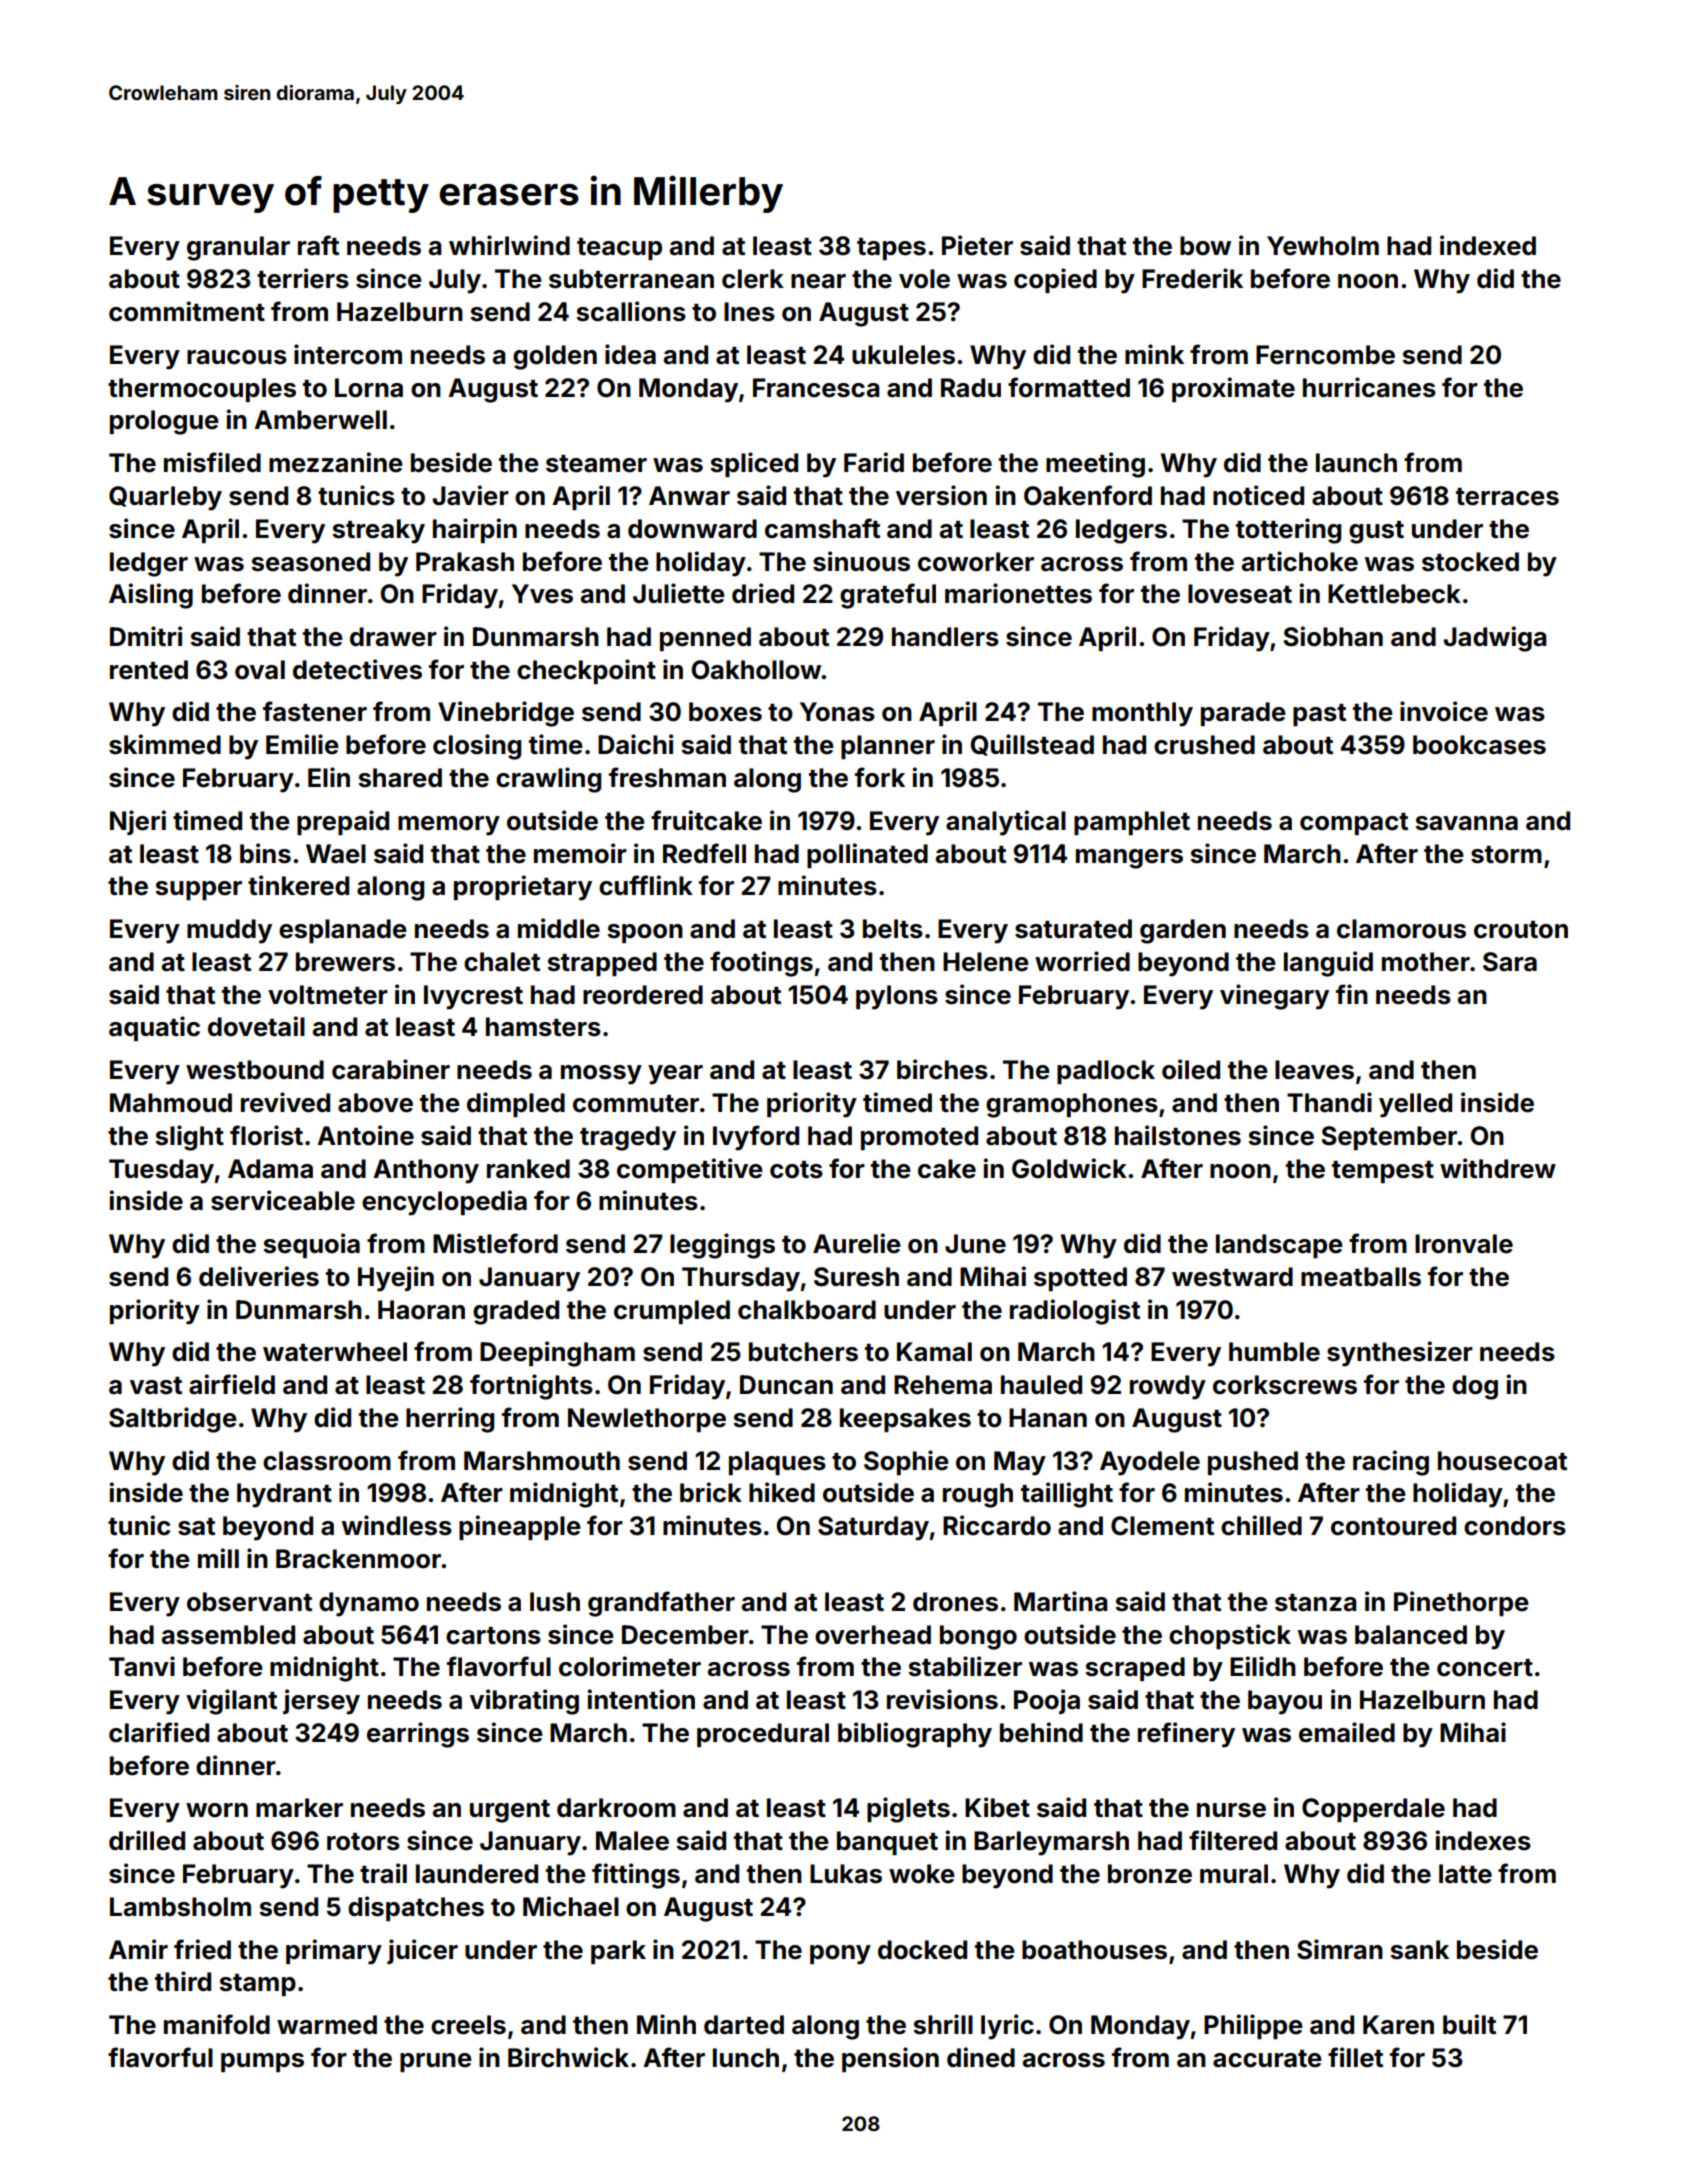 This image has width=1683, height=2178. Describe the element at coordinates (416, 1908) in the image. I see `dispatches` at that location.
